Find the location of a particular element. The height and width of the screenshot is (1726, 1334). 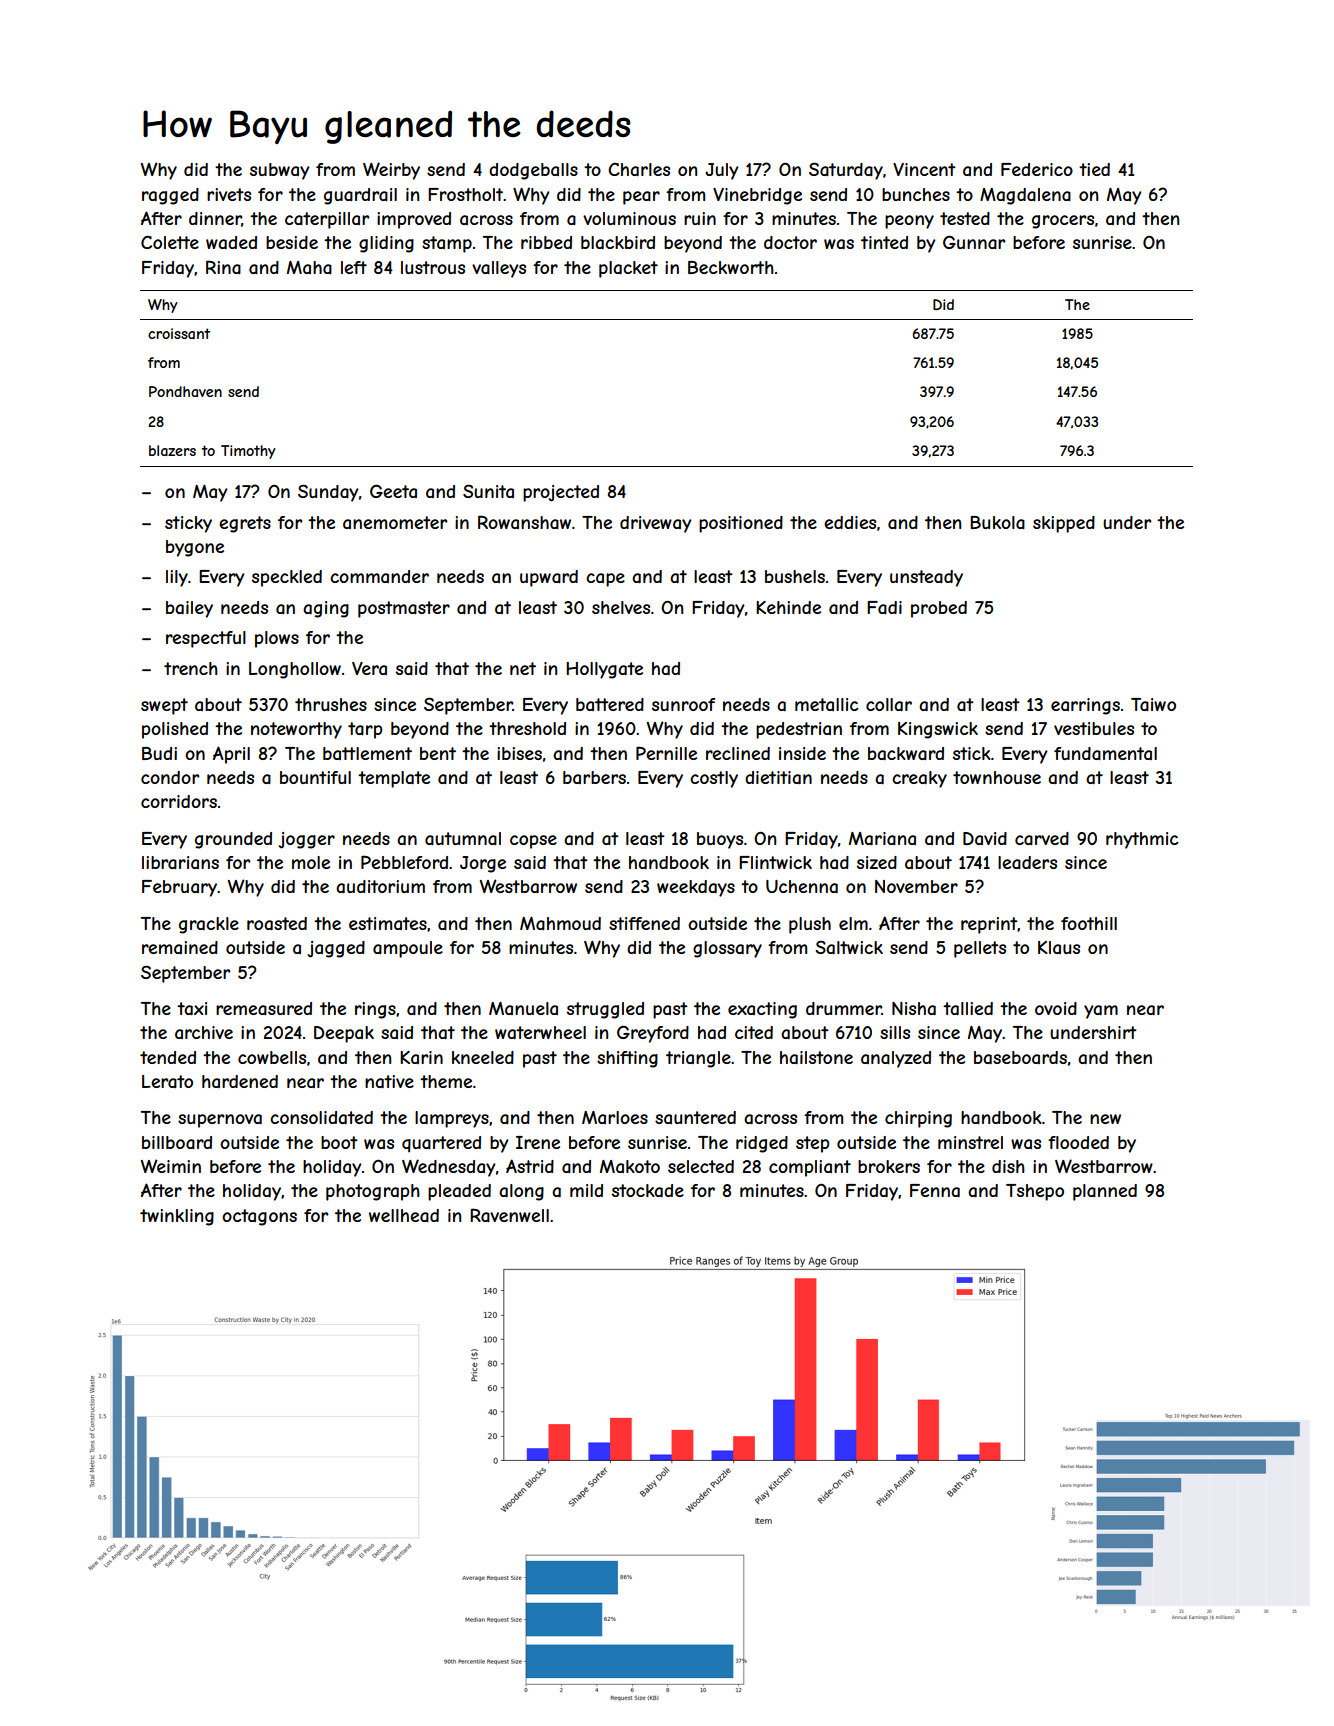

subway is located at coordinates (280, 171).
